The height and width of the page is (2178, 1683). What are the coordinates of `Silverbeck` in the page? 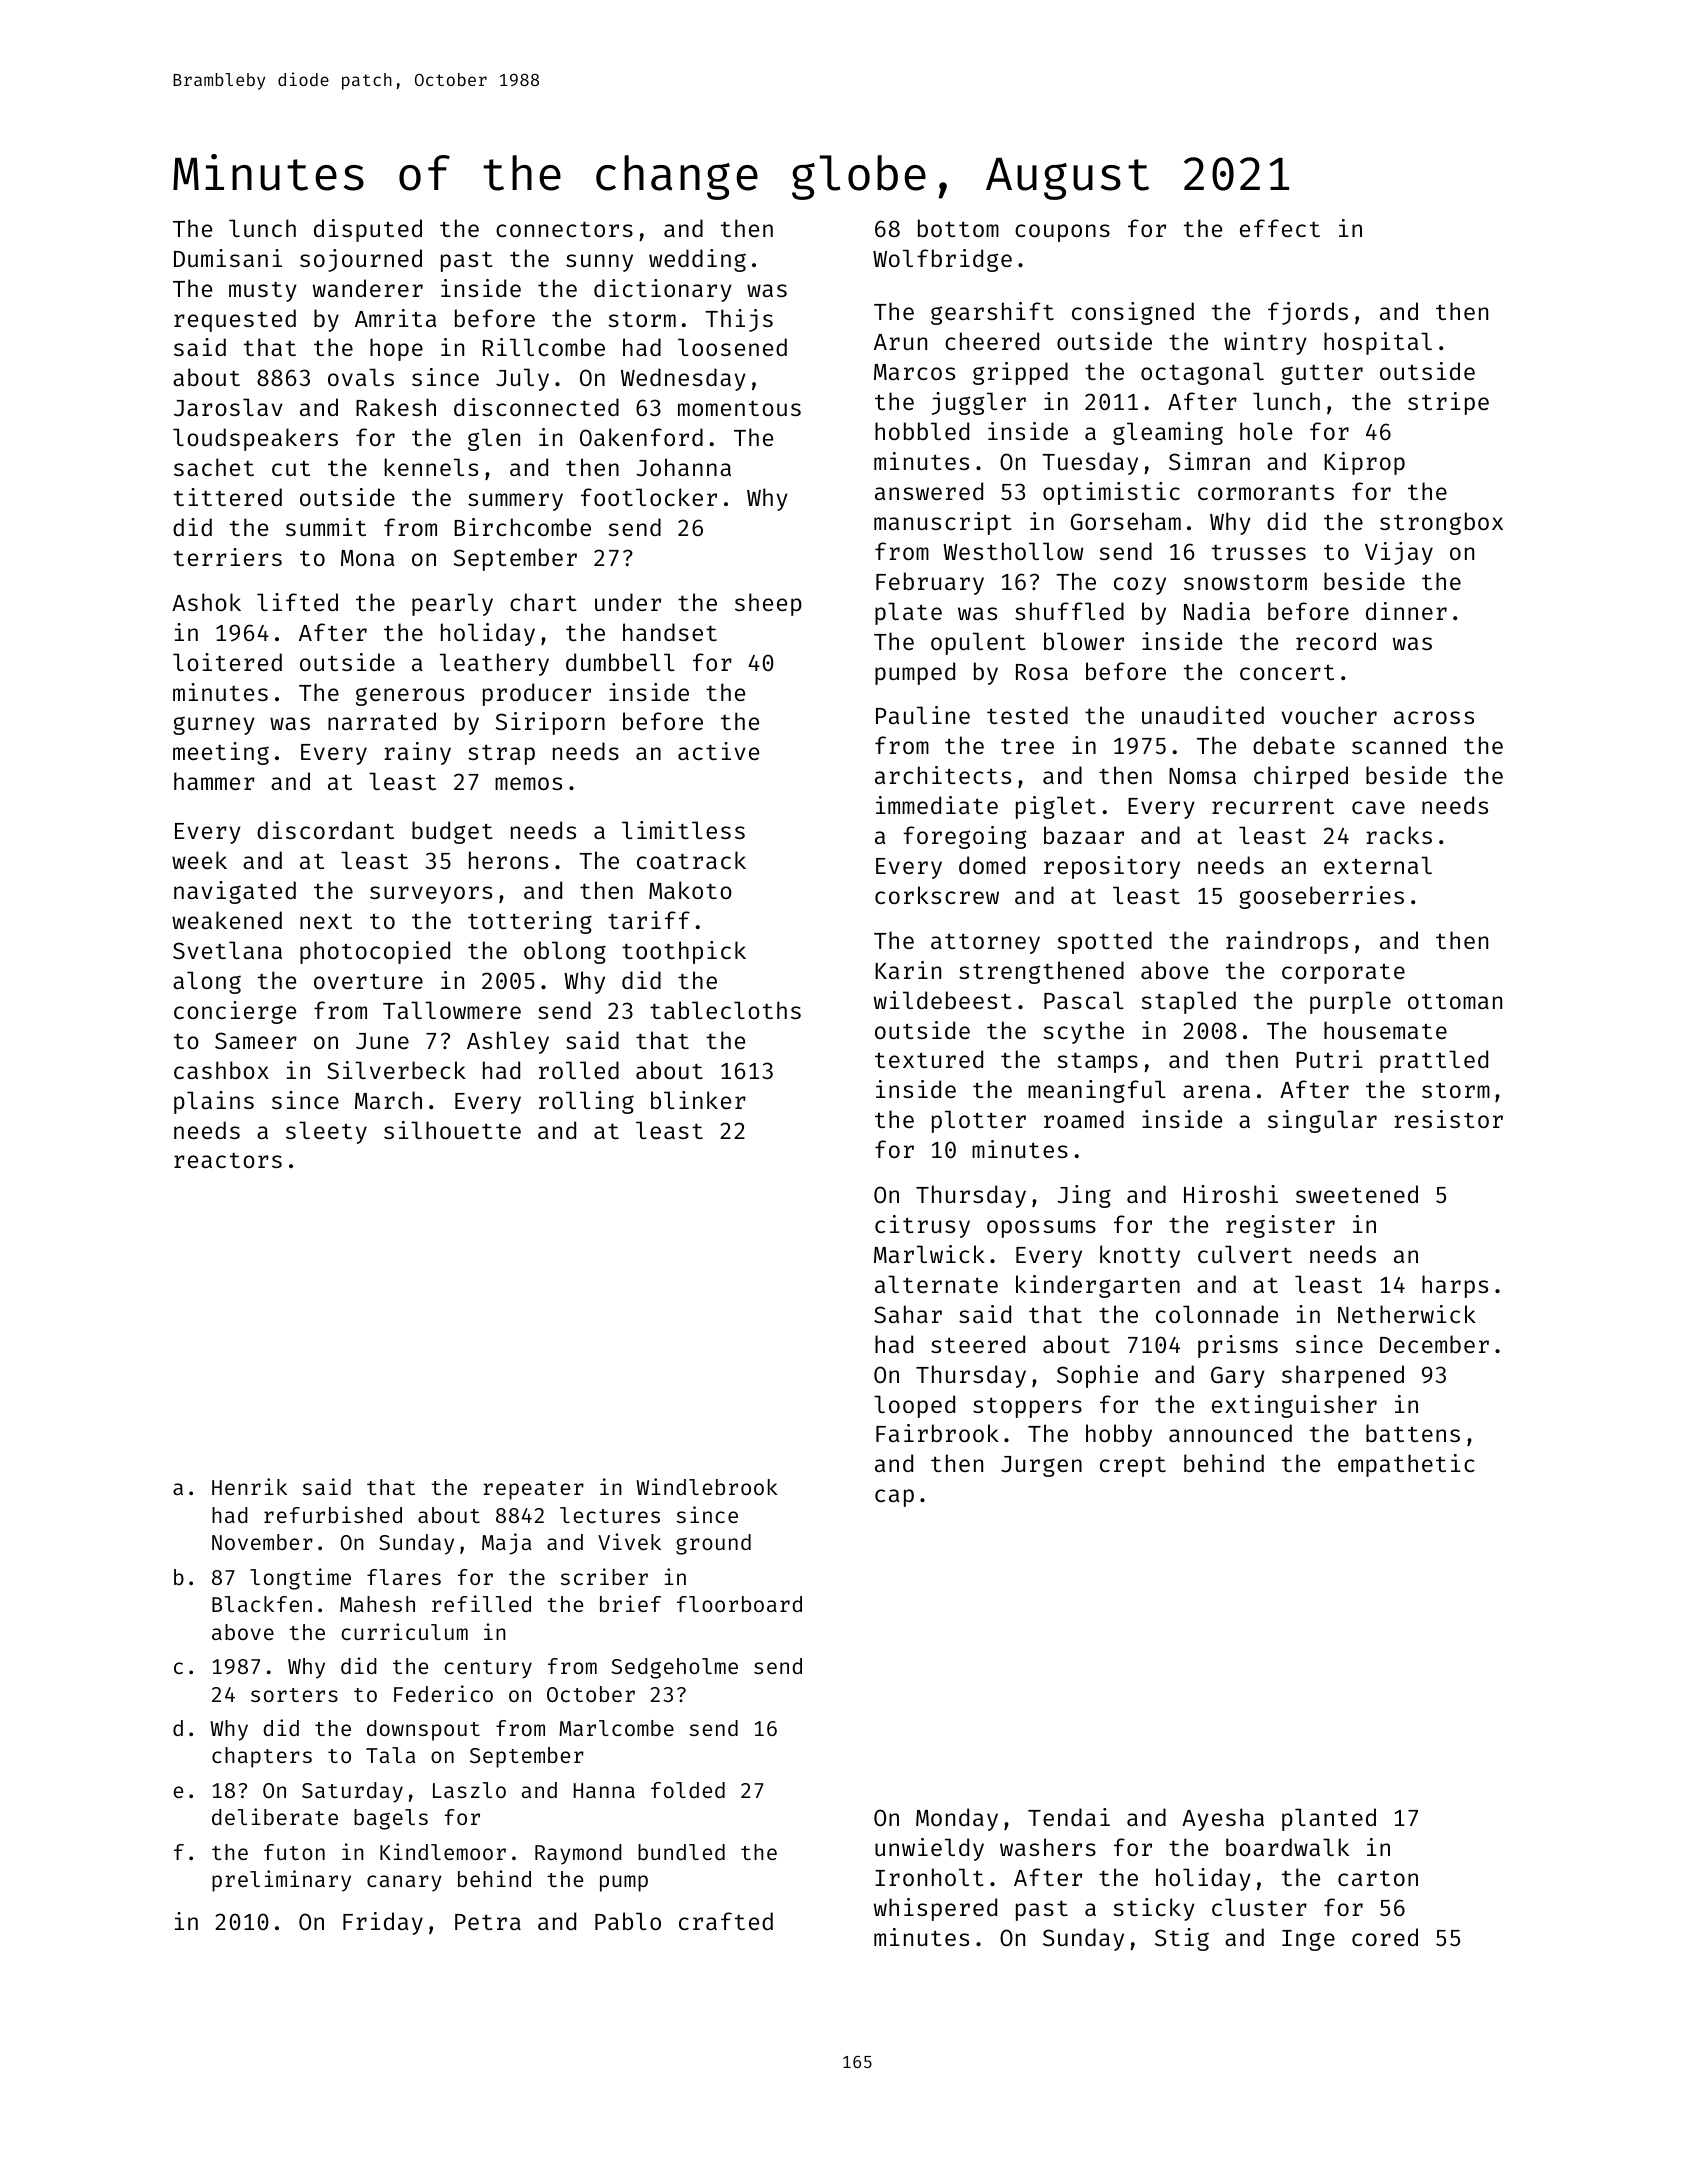 It's located at (396, 1070).
